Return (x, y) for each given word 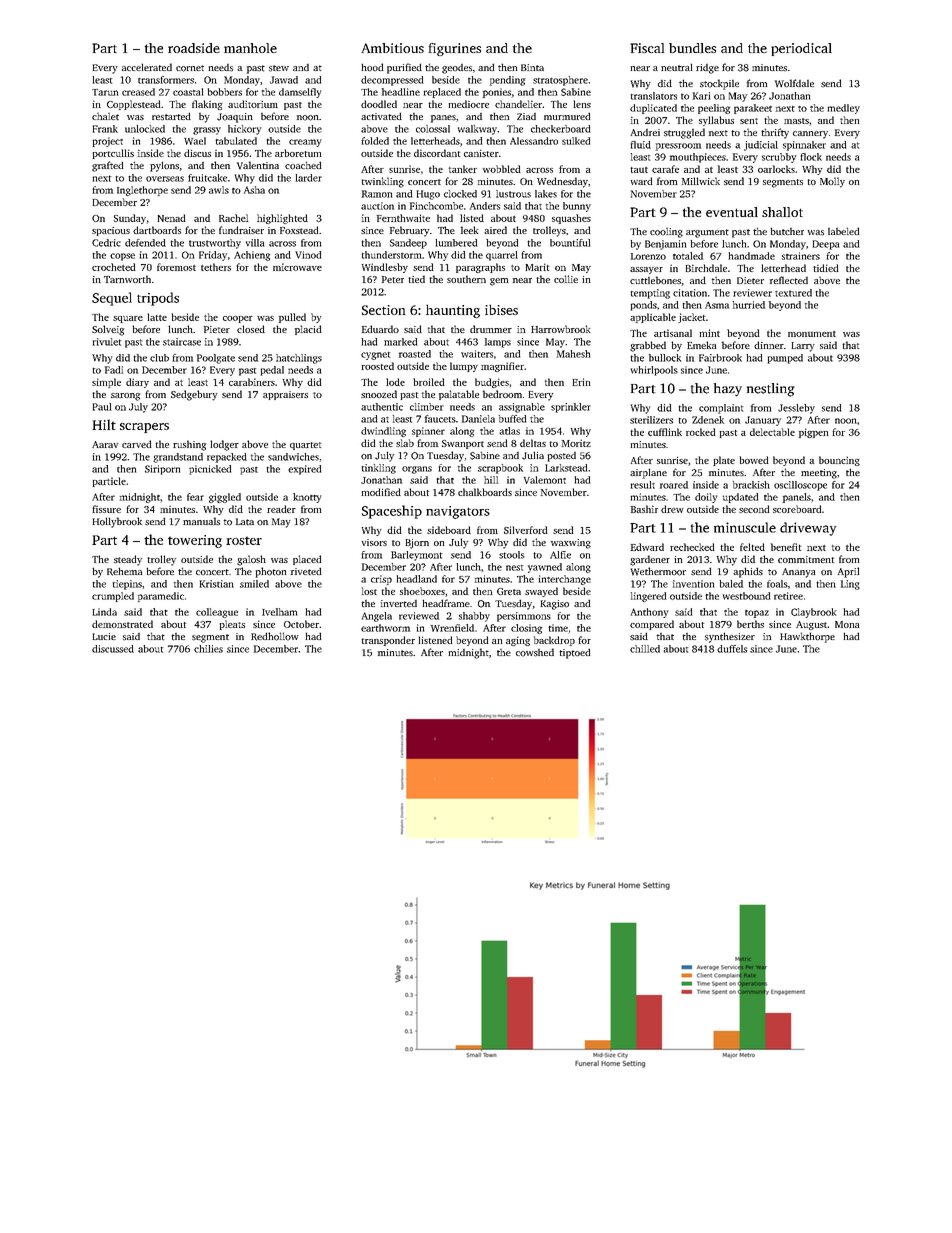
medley (843, 109)
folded (375, 141)
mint (709, 333)
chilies (208, 649)
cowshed (535, 652)
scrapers (144, 428)
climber (427, 407)
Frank (105, 129)
